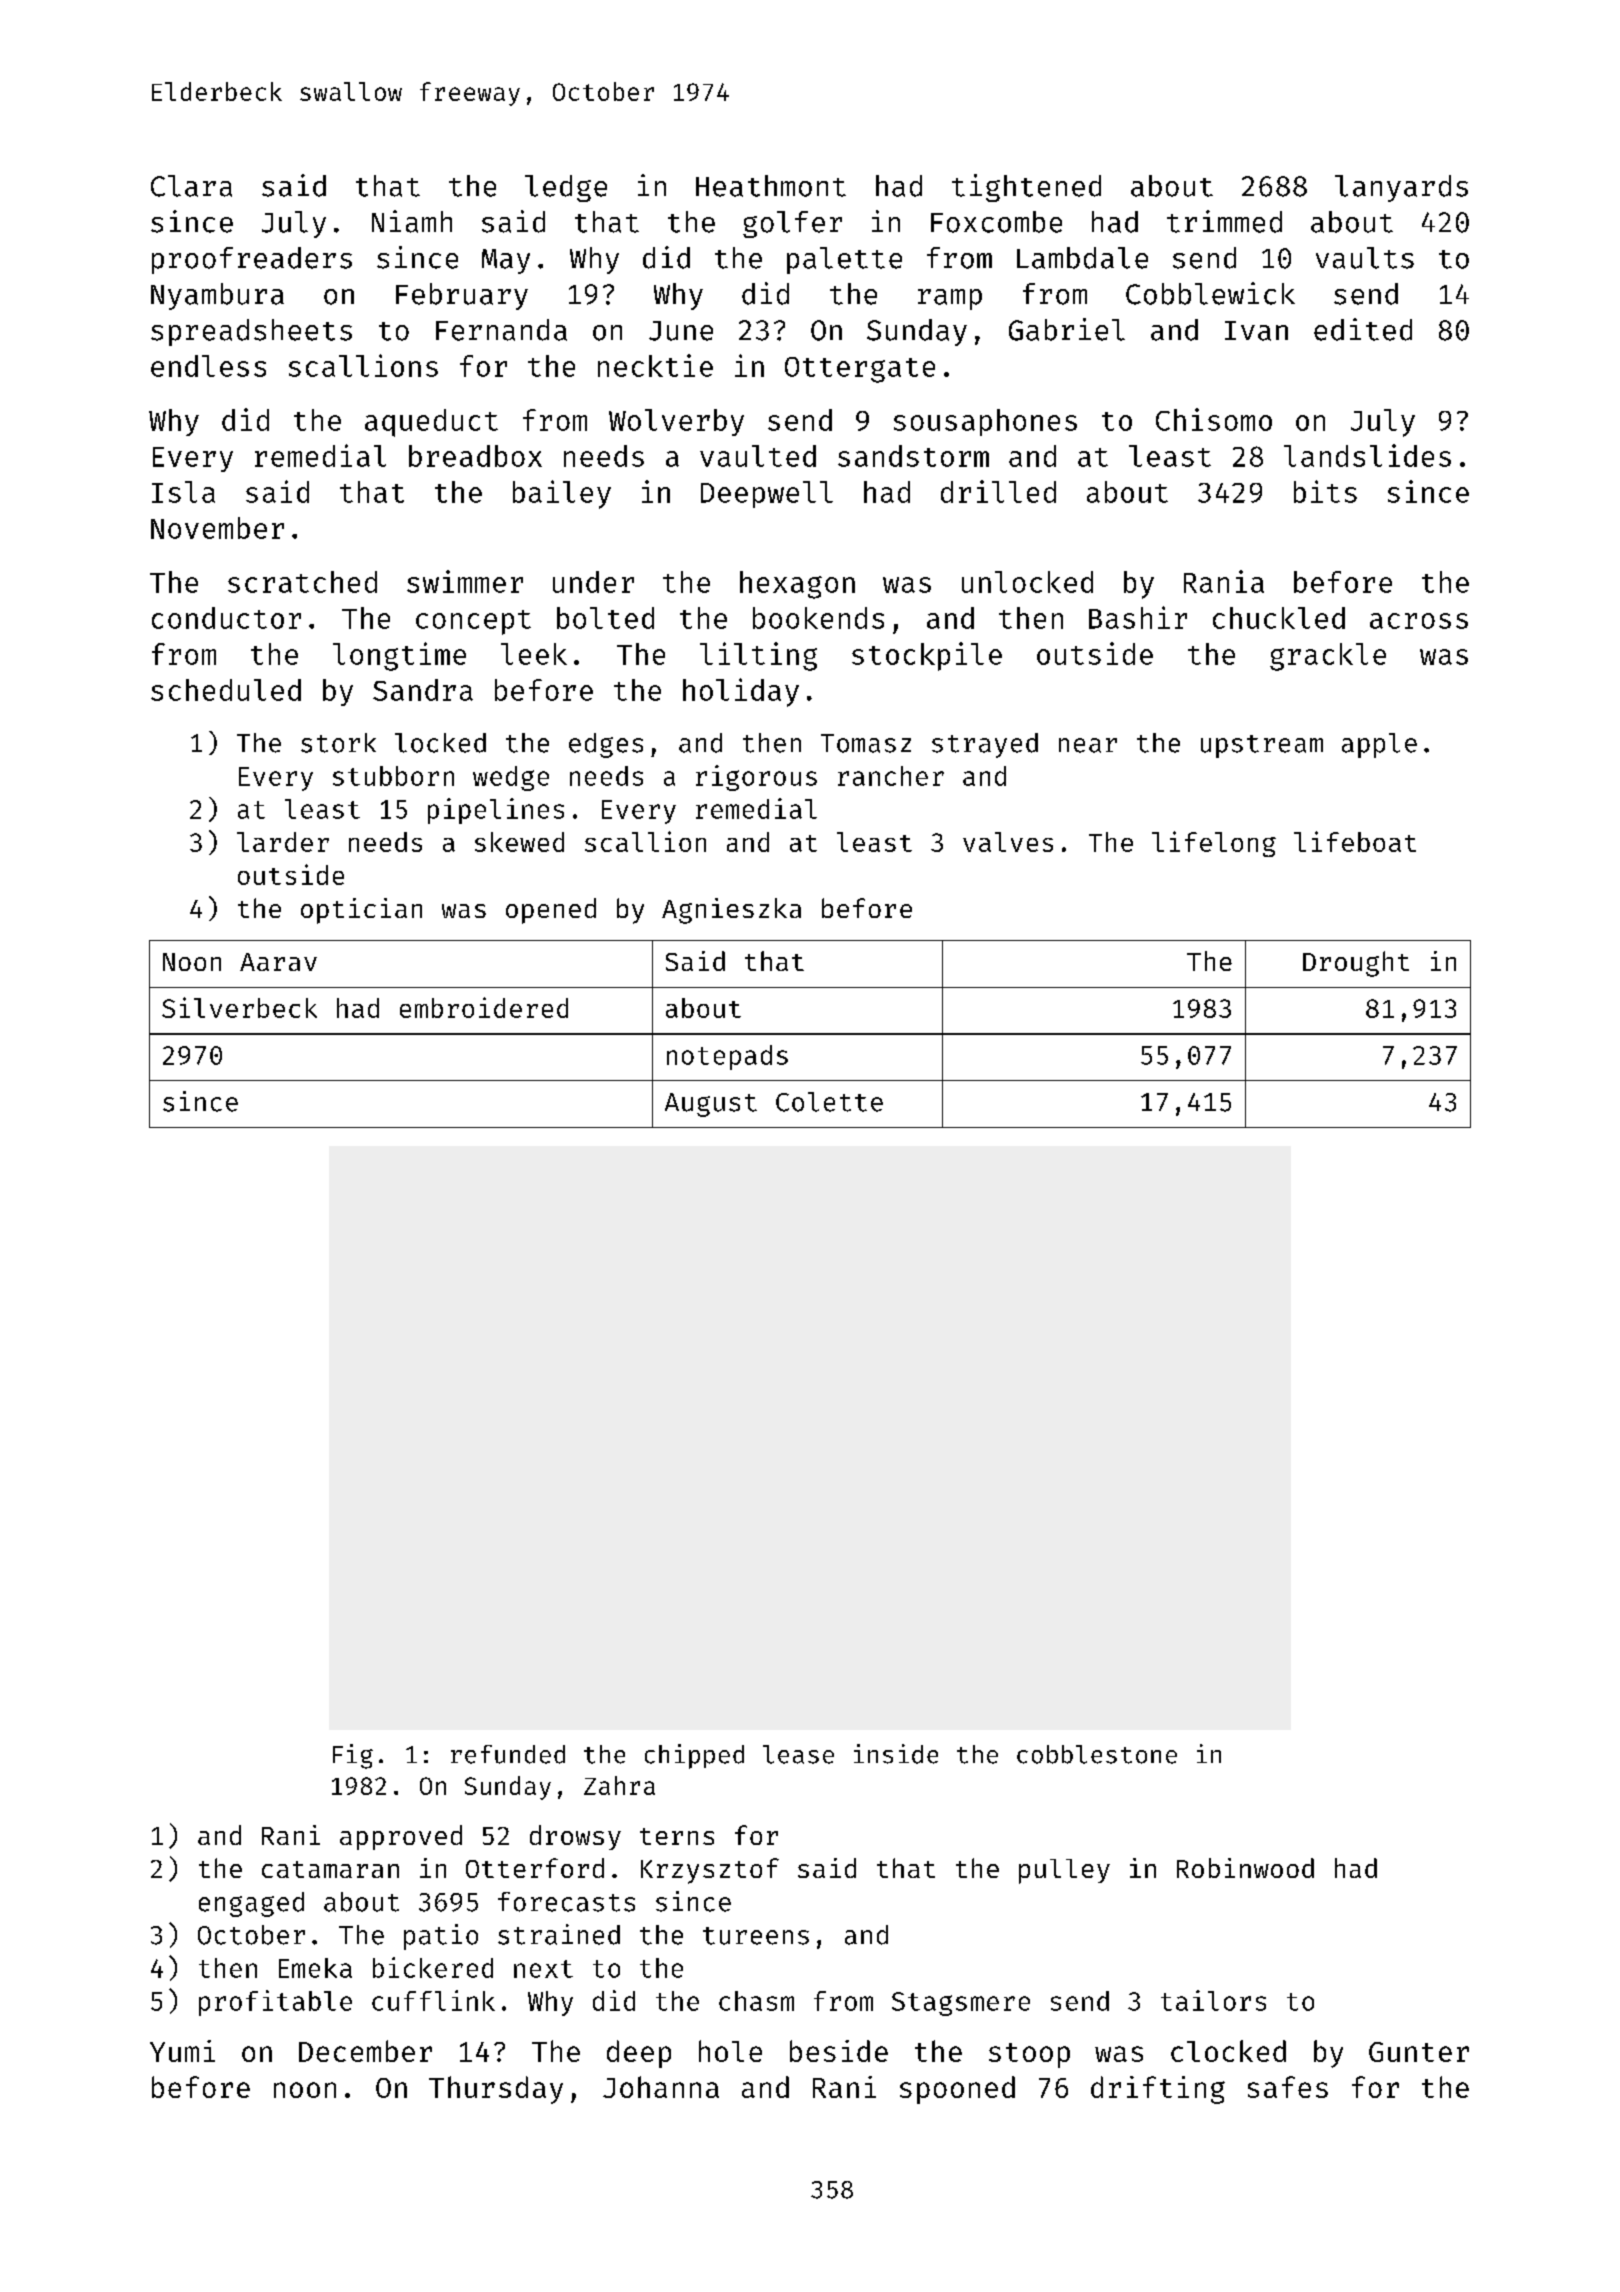  Describe the element at coordinates (217, 528) in the document. I see `November` at that location.
